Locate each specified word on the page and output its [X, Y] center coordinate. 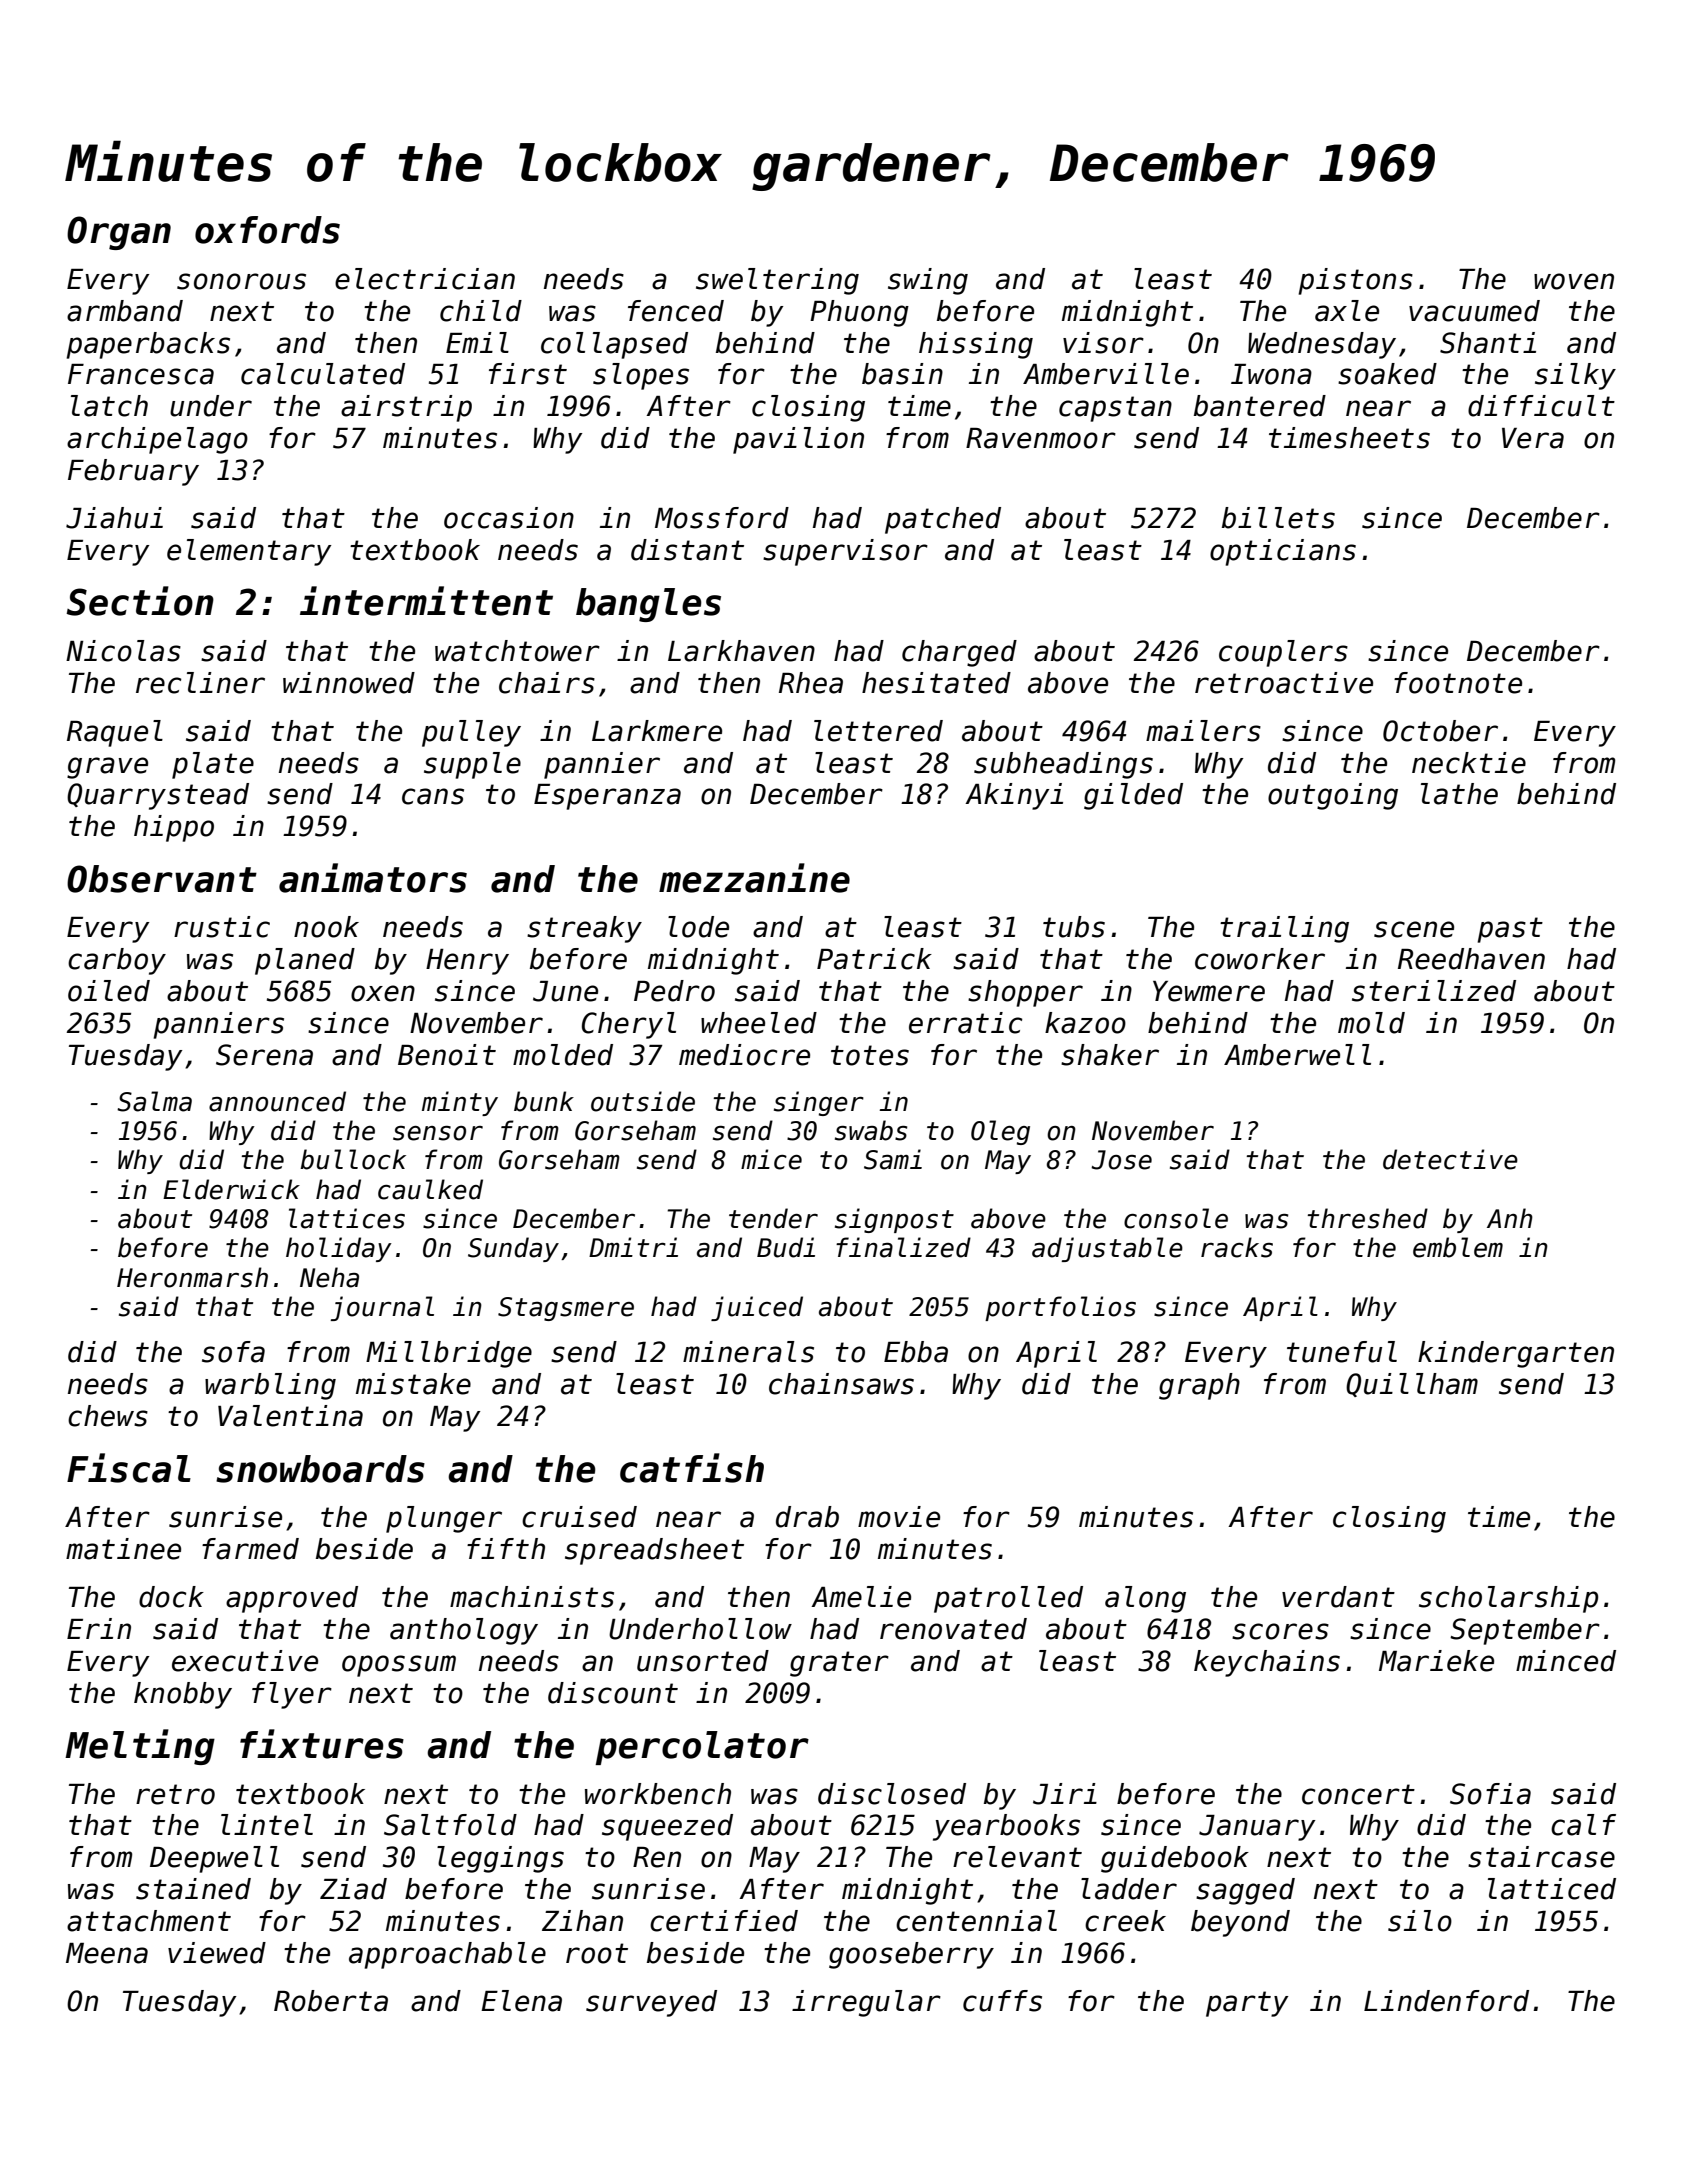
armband [125, 311]
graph [1199, 1386]
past [1510, 930]
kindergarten [1516, 1354]
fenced [676, 311]
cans [433, 796]
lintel [267, 1825]
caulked [430, 1189]
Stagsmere [566, 1309]
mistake [413, 1384]
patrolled [1008, 1599]
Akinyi [1014, 796]
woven [1574, 281]
